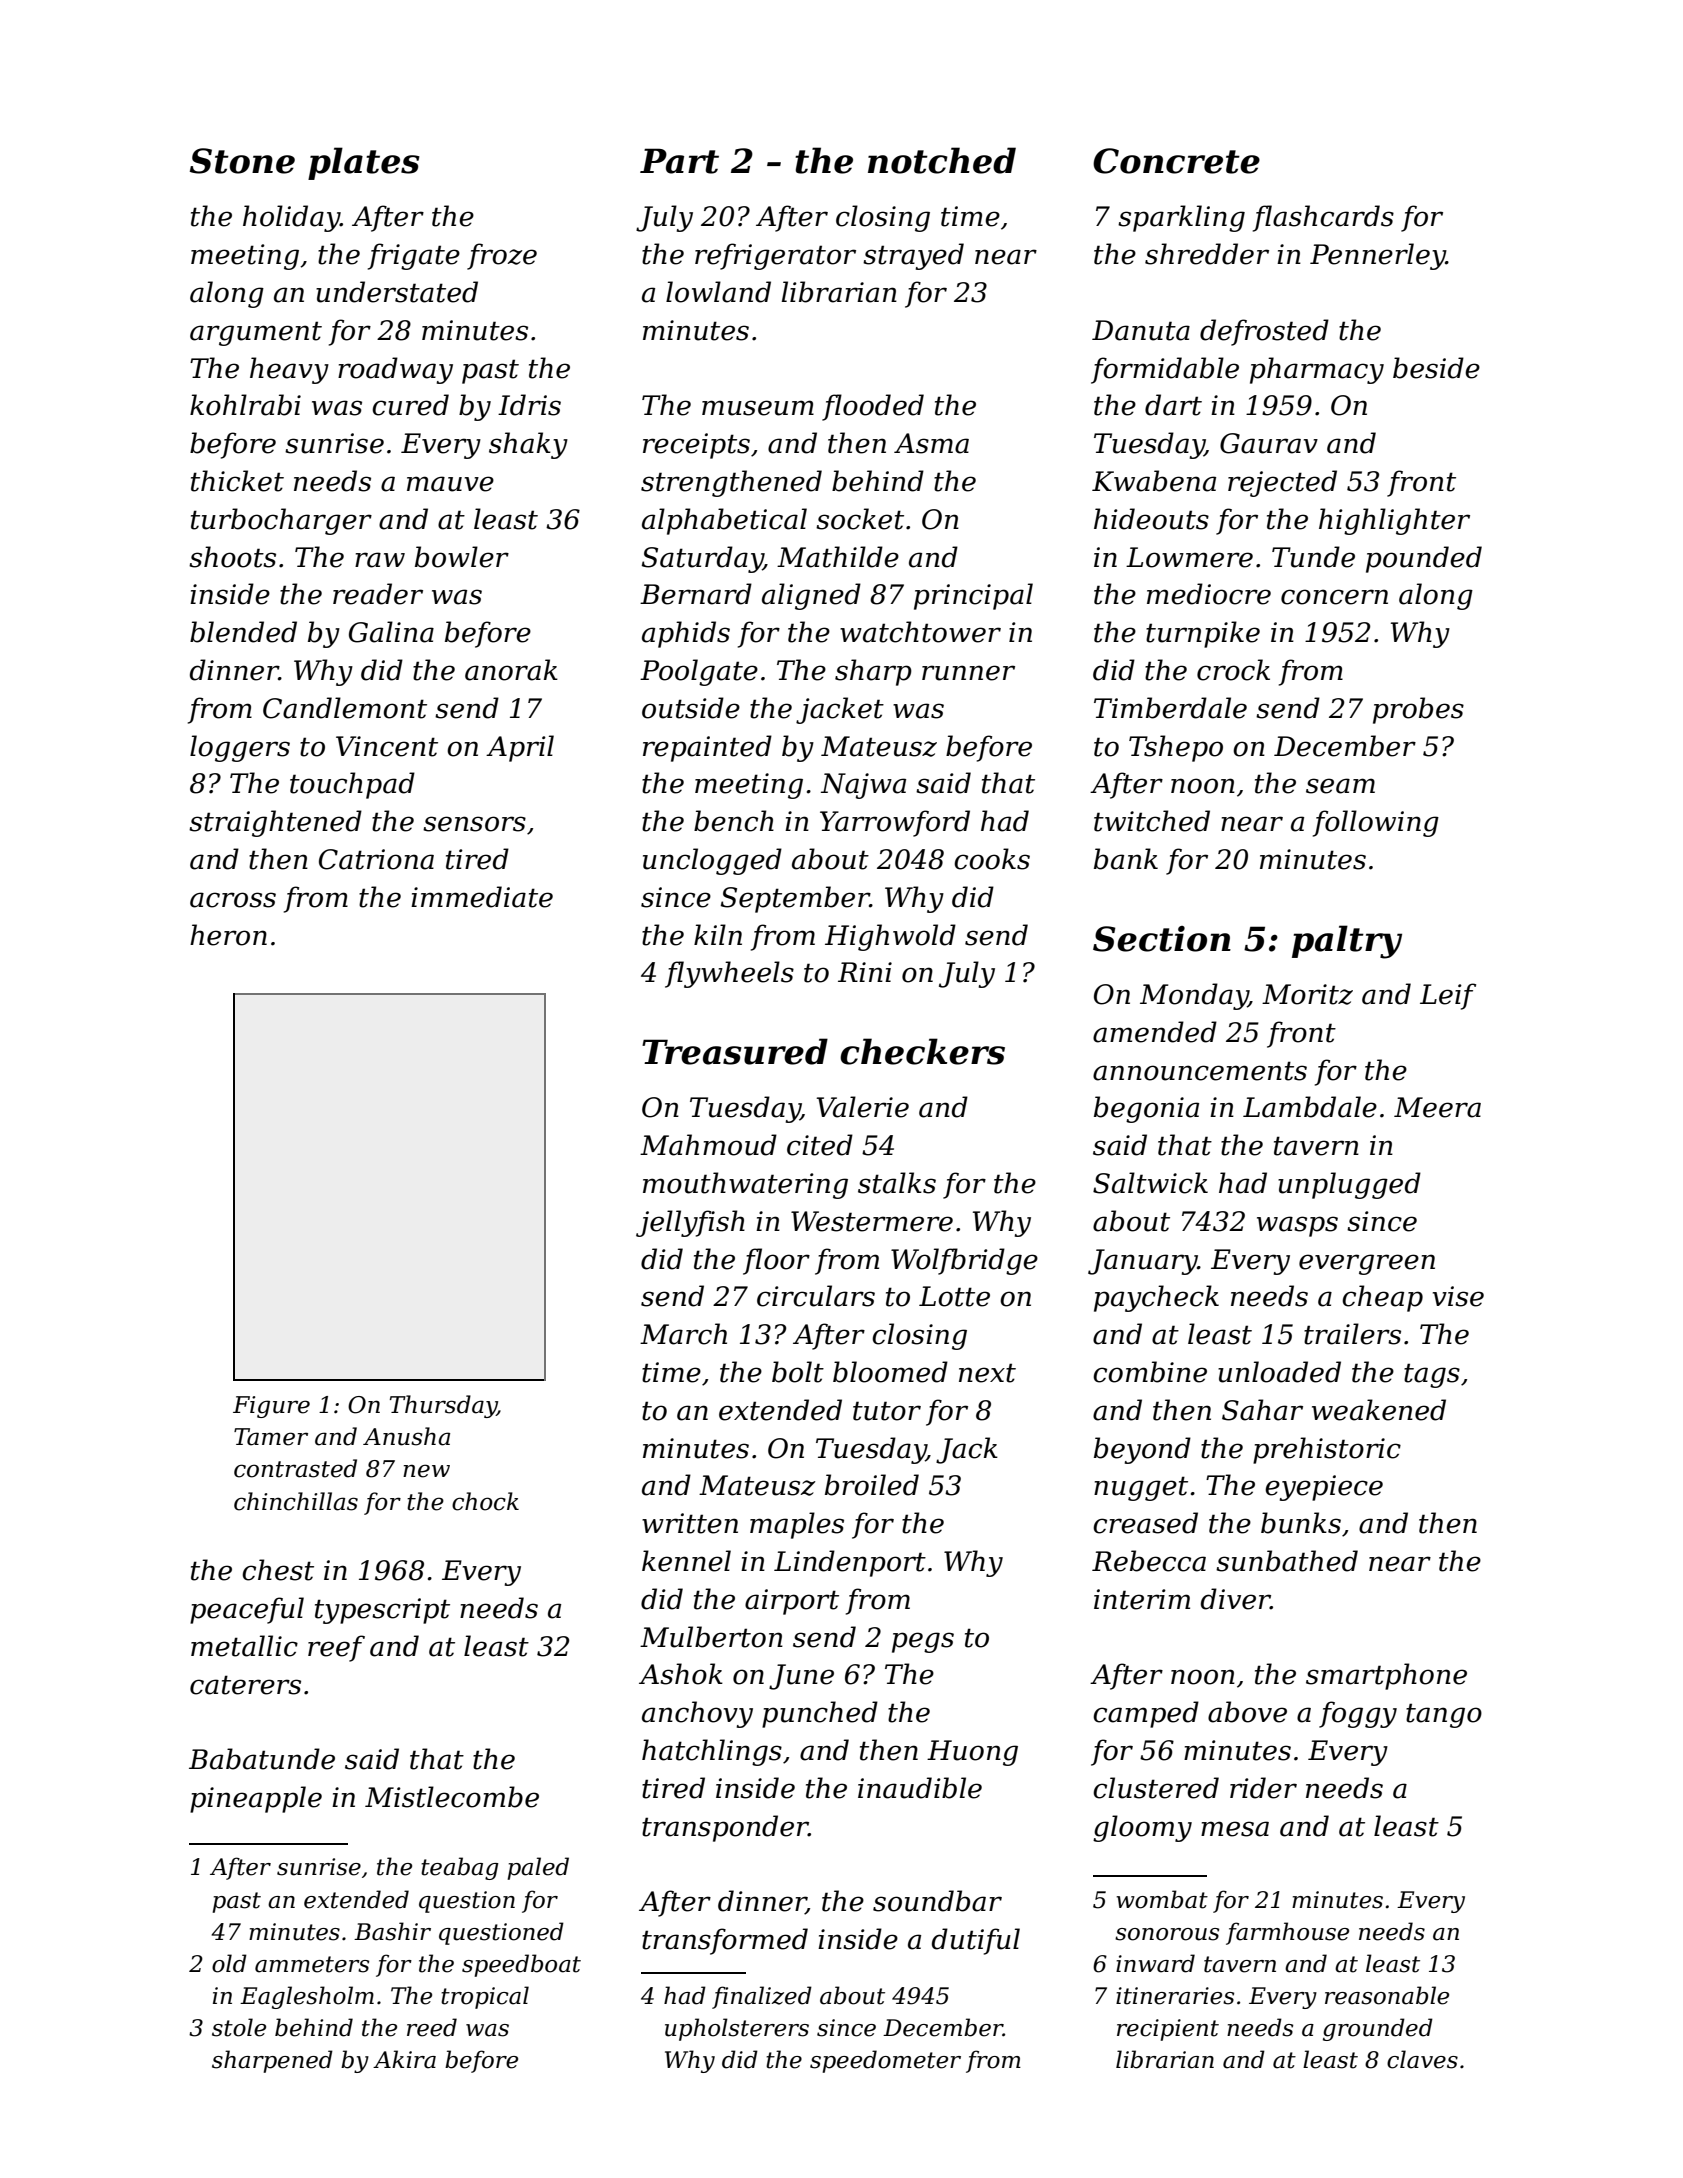  Describe the element at coordinates (679, 161) in the image. I see `Part` at that location.
